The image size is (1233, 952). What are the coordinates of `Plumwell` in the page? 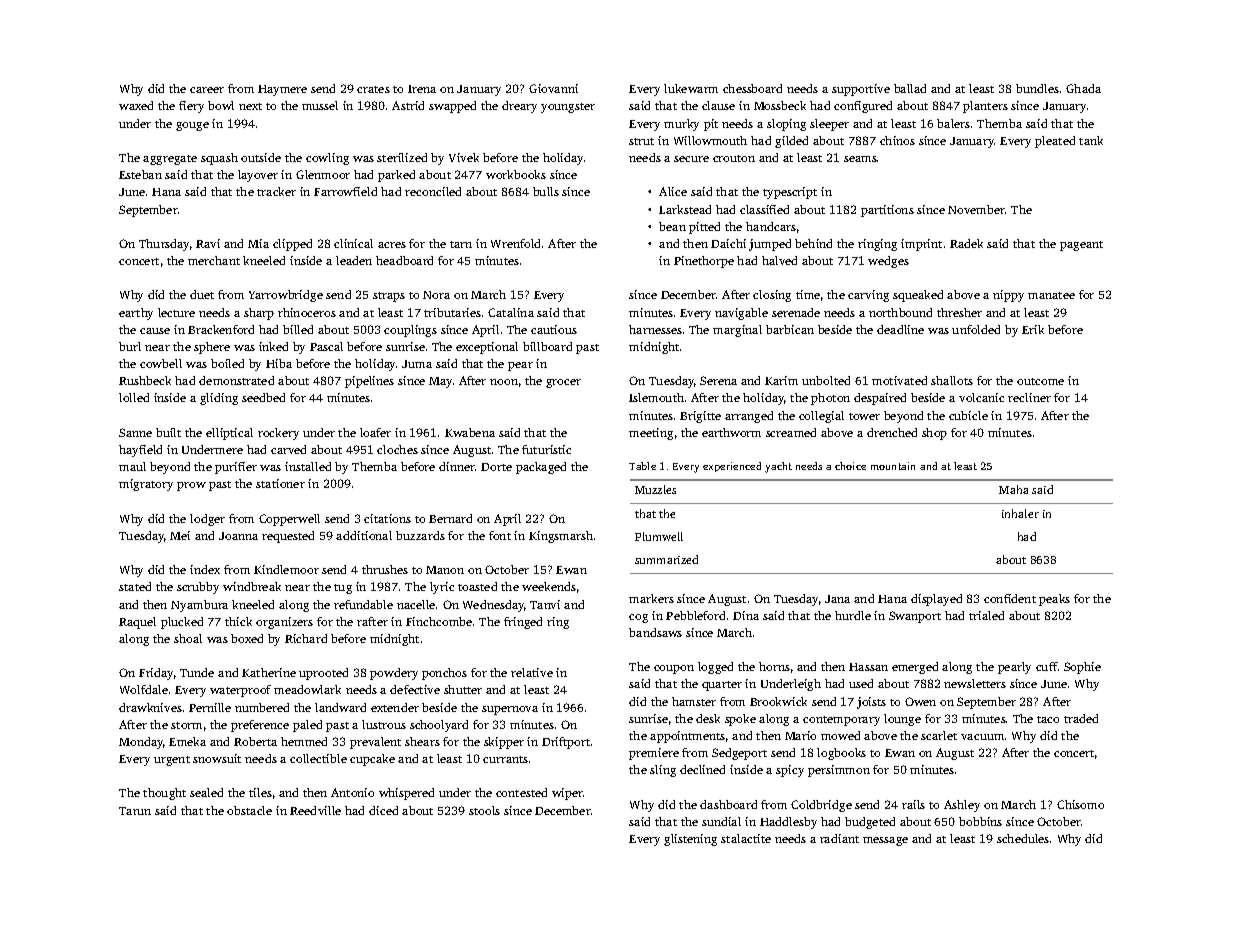 It's located at (659, 536).
